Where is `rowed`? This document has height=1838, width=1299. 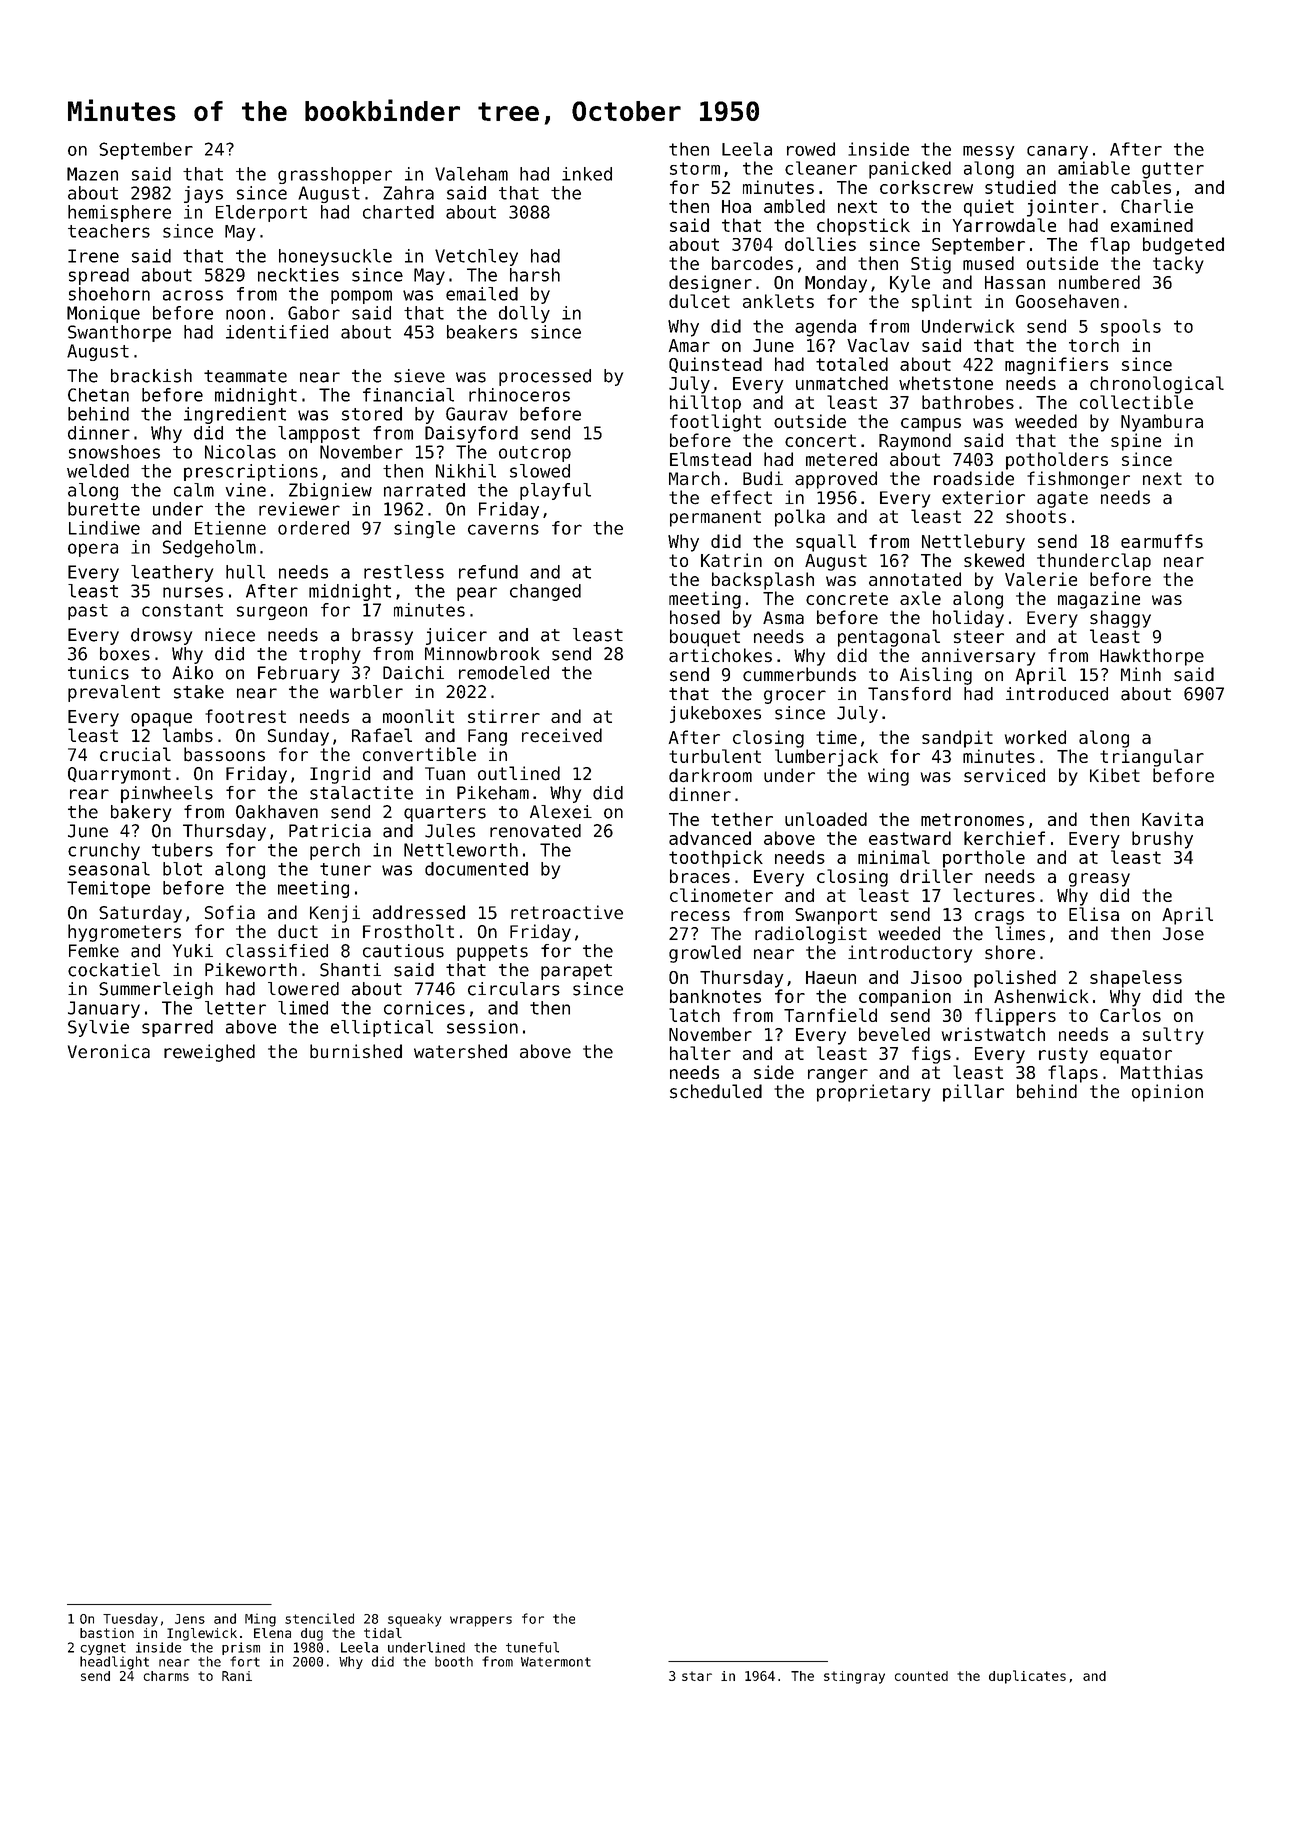 rowed is located at coordinates (811, 149).
